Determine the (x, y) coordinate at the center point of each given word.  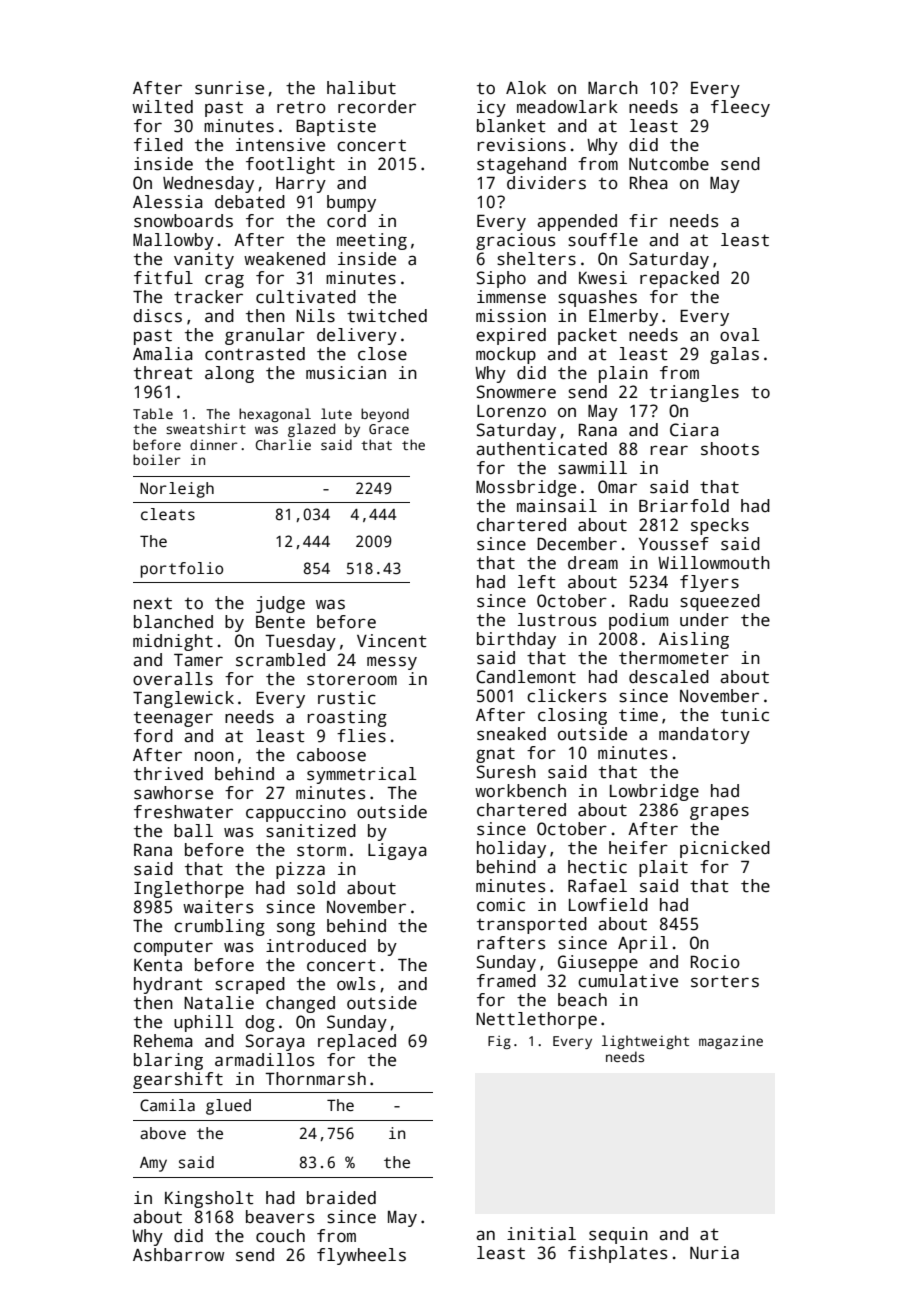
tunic (745, 715)
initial (541, 1234)
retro (301, 107)
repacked (679, 279)
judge (280, 604)
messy (392, 663)
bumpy (351, 203)
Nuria (714, 1253)
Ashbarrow (178, 1255)
